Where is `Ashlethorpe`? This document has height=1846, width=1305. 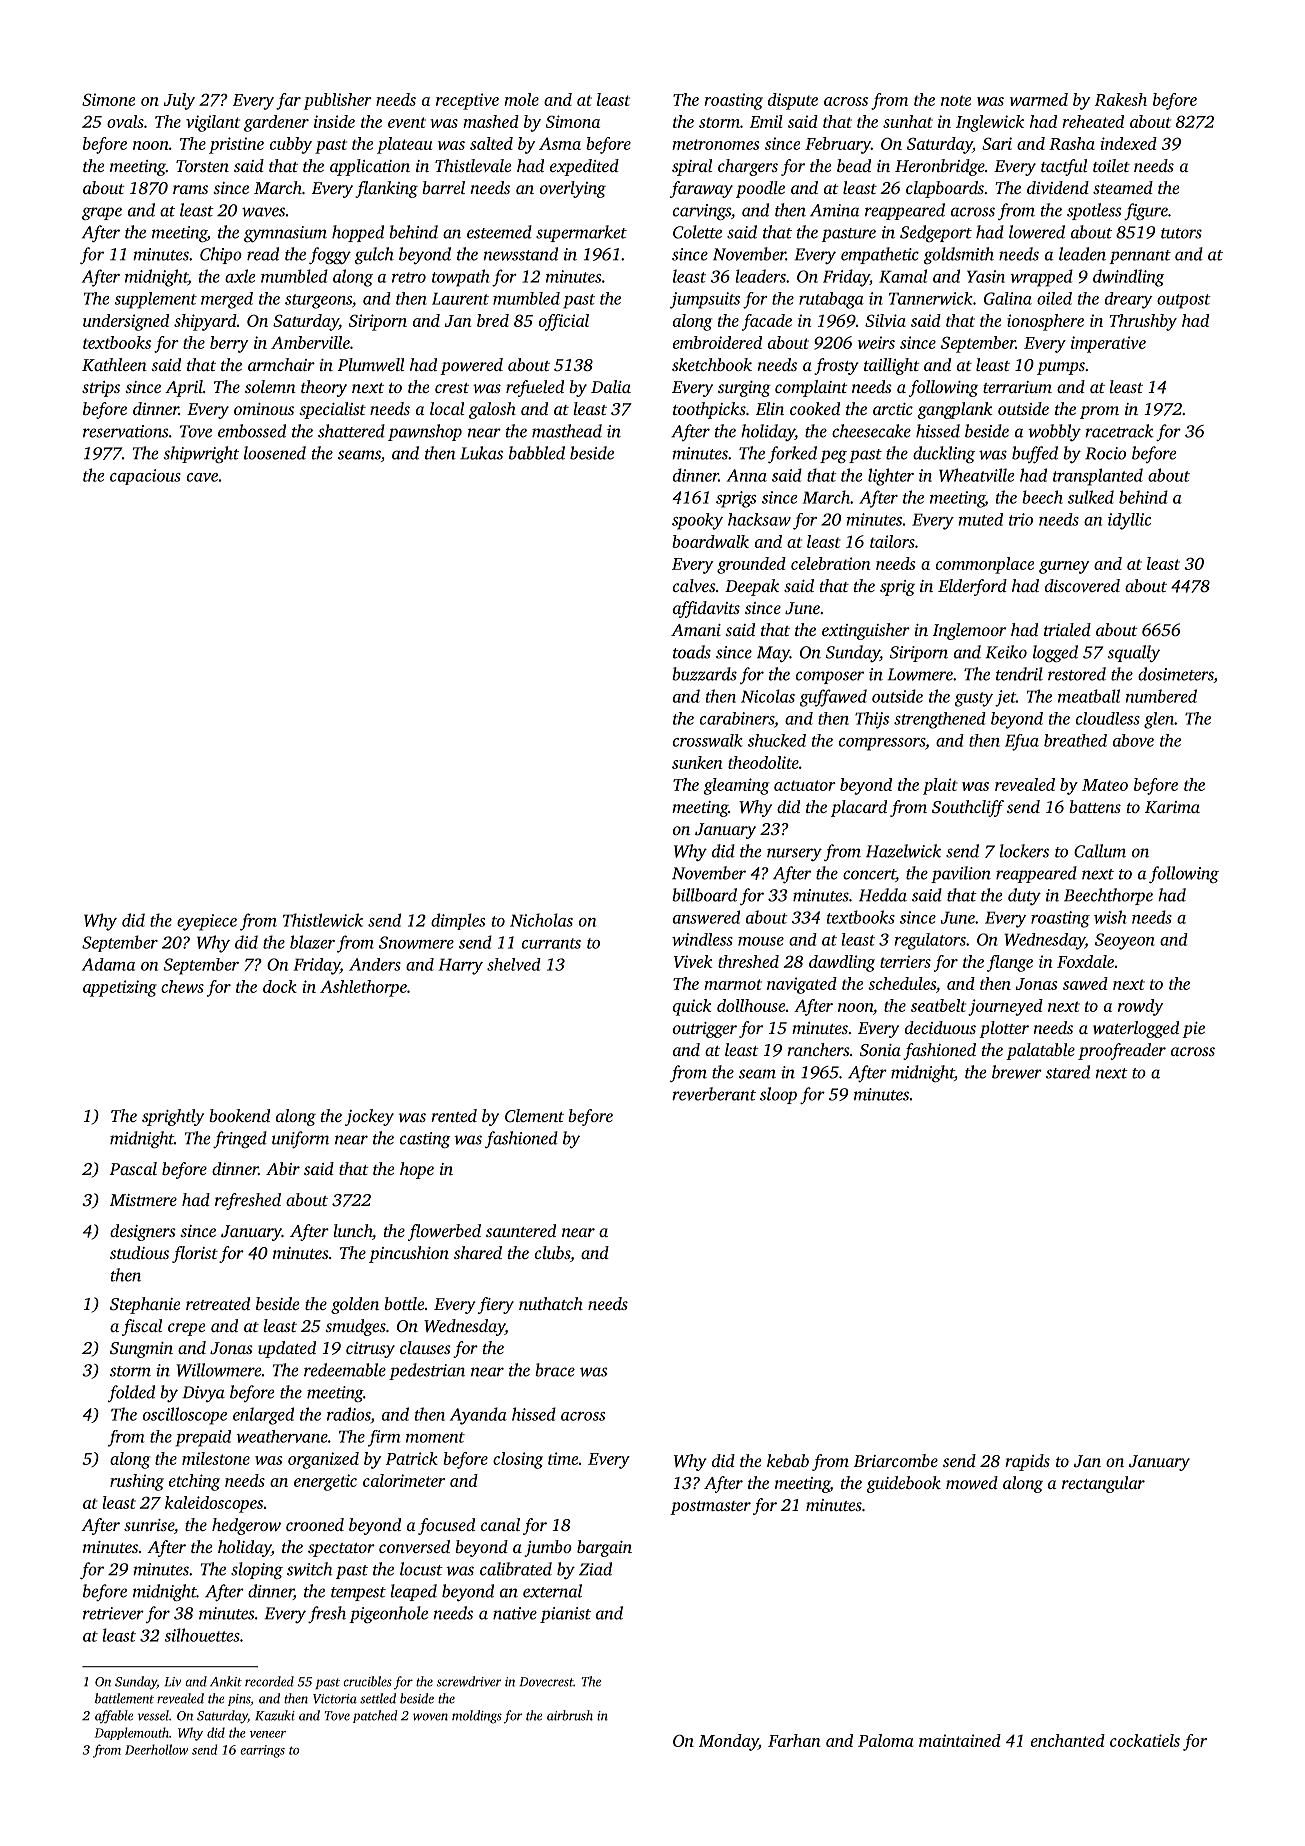
Ashlethorpe is located at coordinates (363, 988).
